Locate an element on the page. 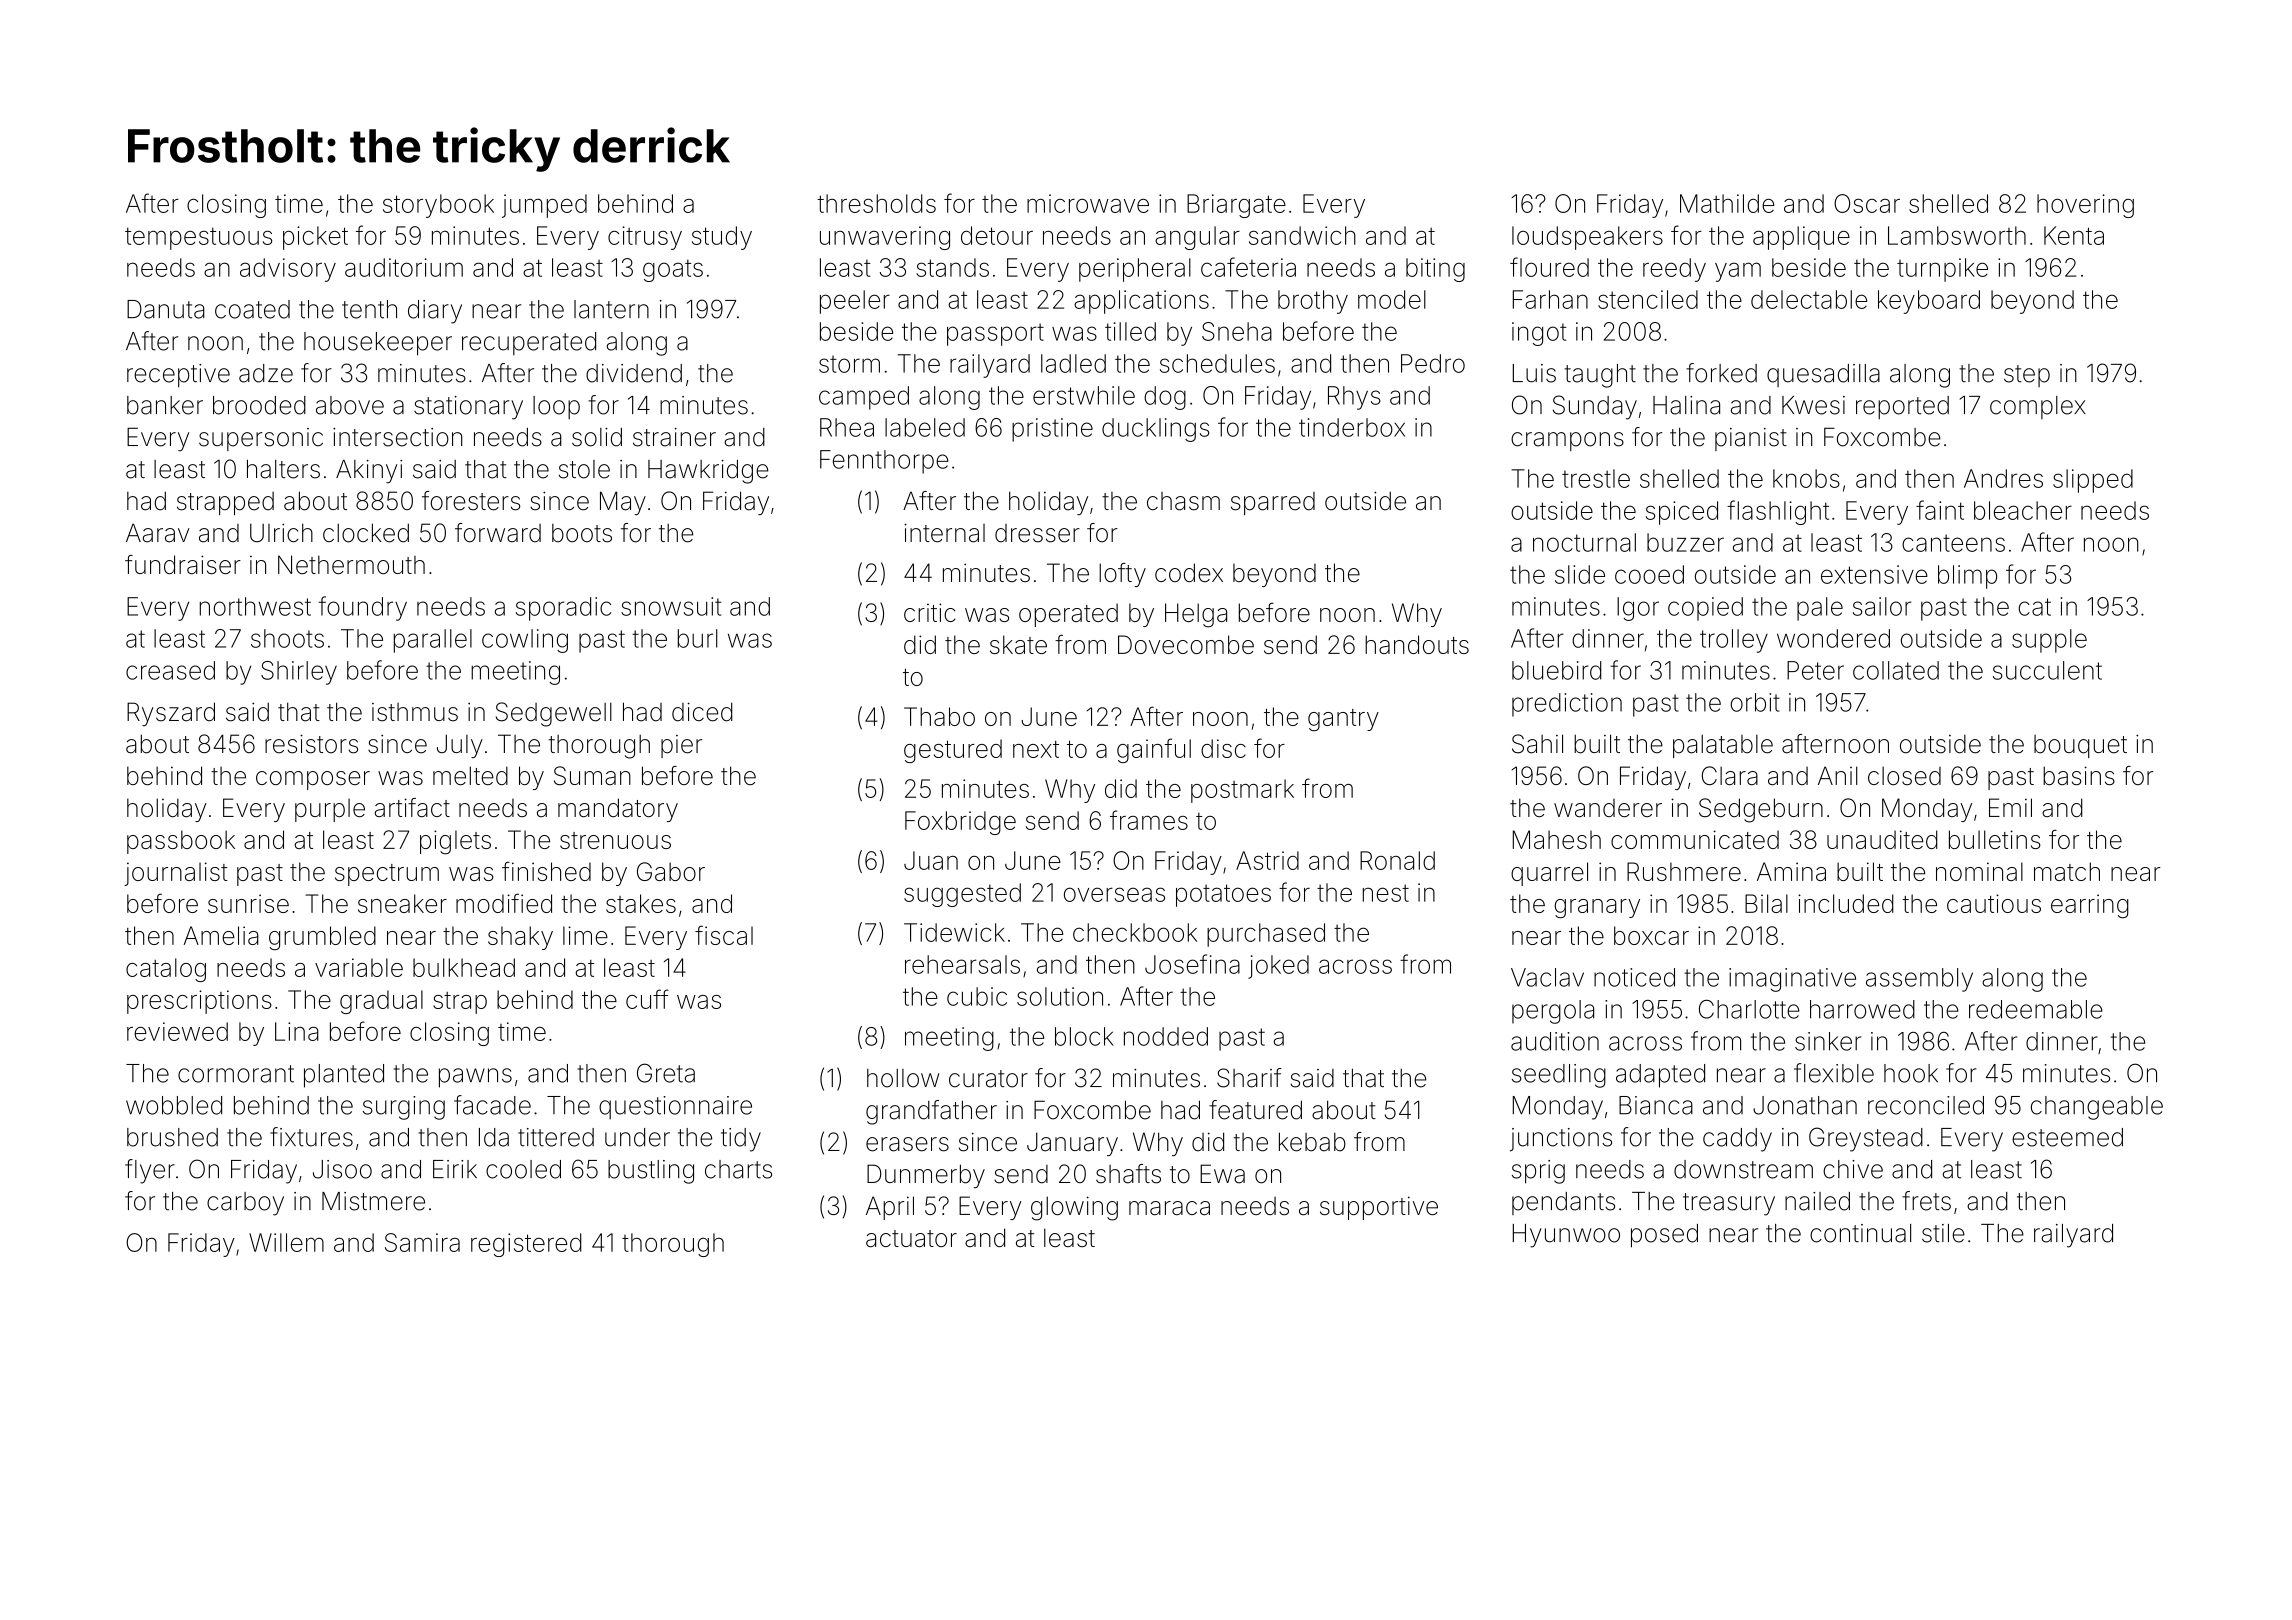  picket is located at coordinates (315, 238).
